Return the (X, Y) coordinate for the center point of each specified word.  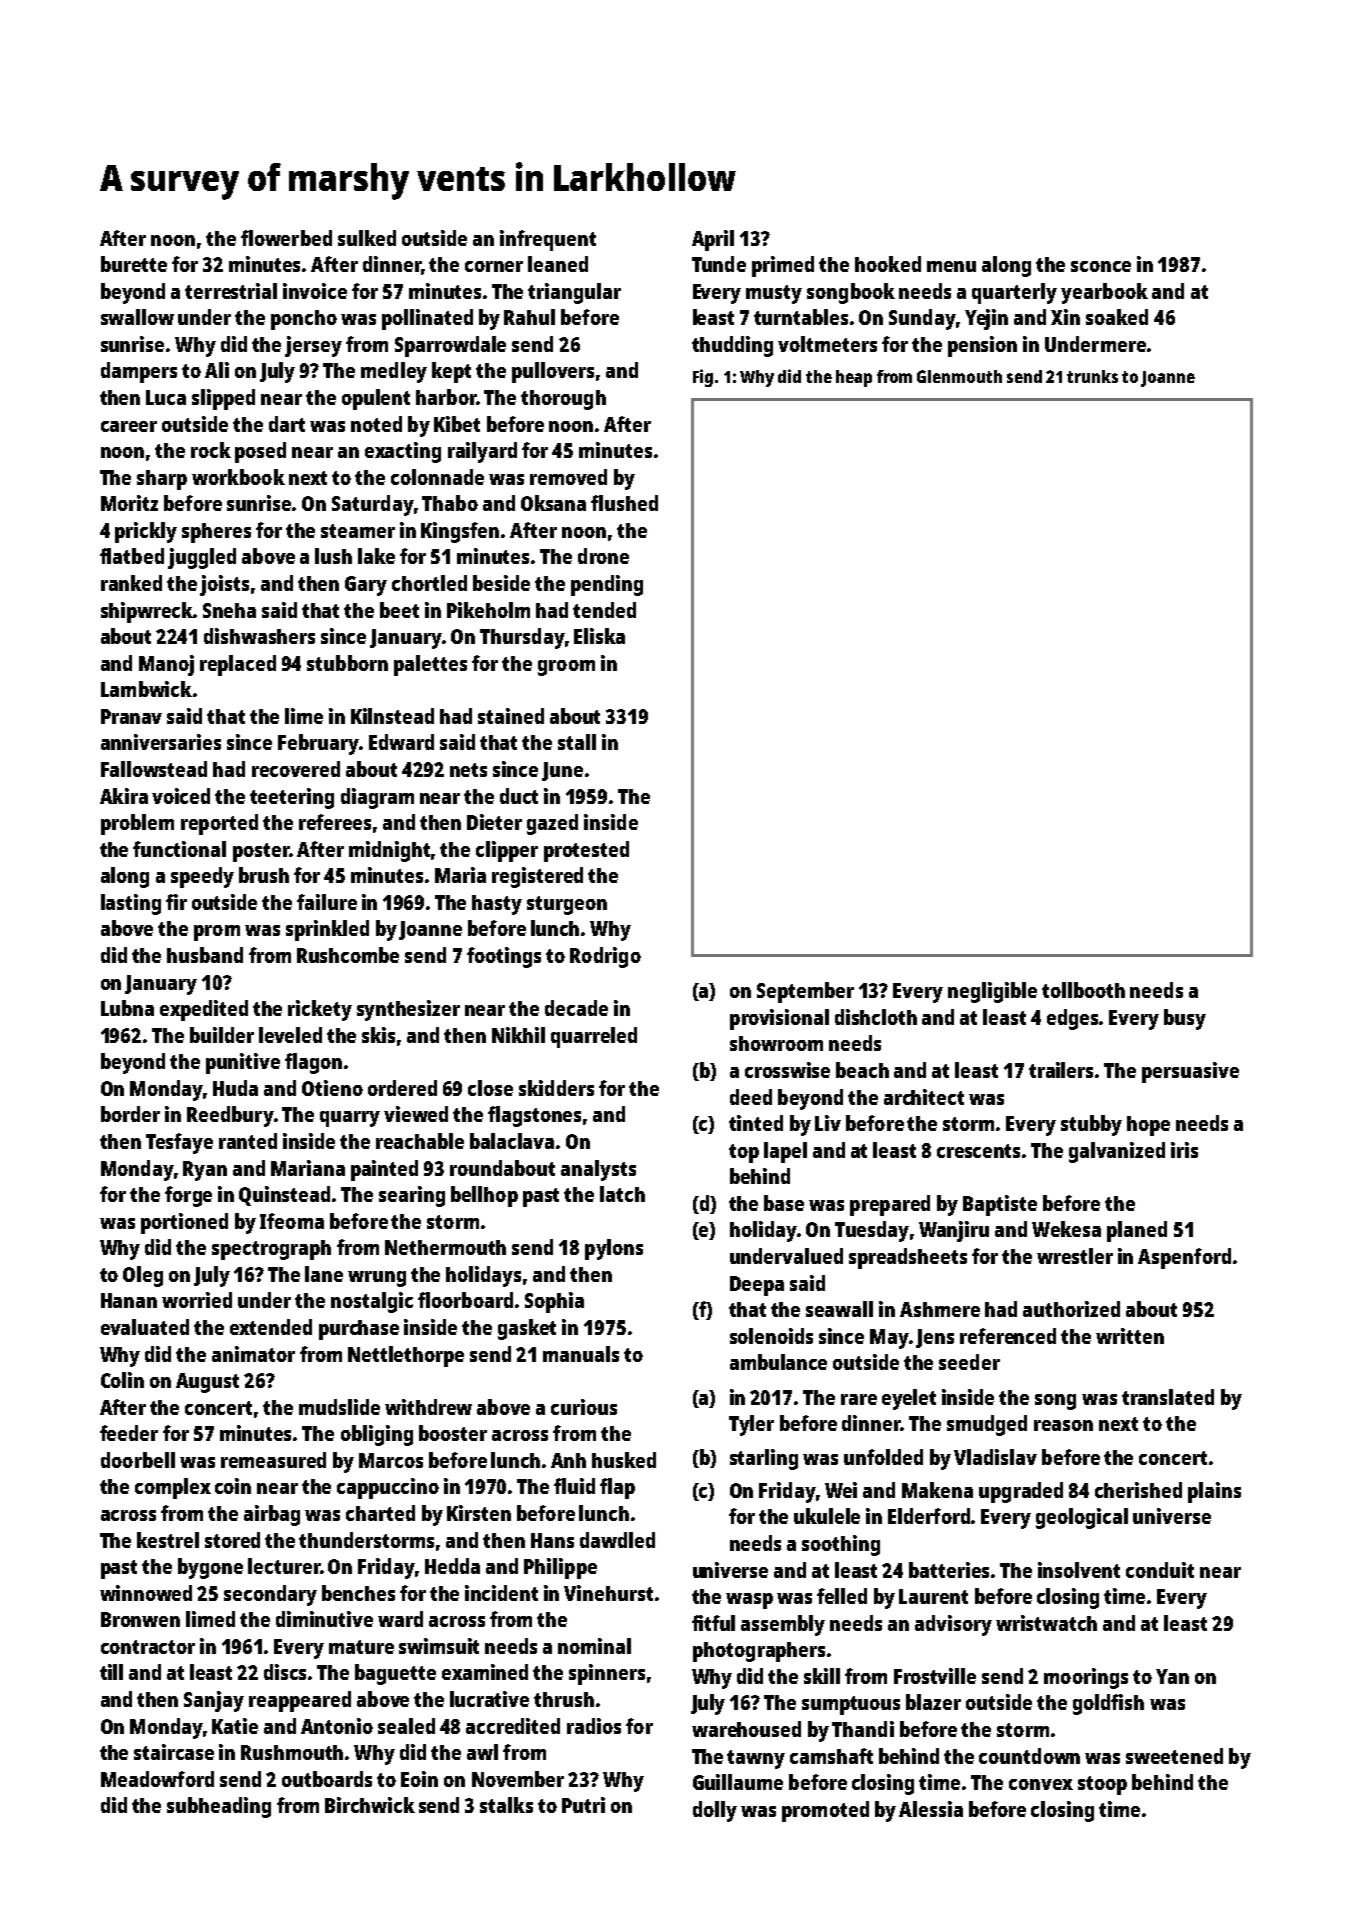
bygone (210, 1568)
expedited (204, 1010)
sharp (162, 480)
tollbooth (1083, 990)
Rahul (529, 317)
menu (951, 266)
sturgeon (567, 905)
